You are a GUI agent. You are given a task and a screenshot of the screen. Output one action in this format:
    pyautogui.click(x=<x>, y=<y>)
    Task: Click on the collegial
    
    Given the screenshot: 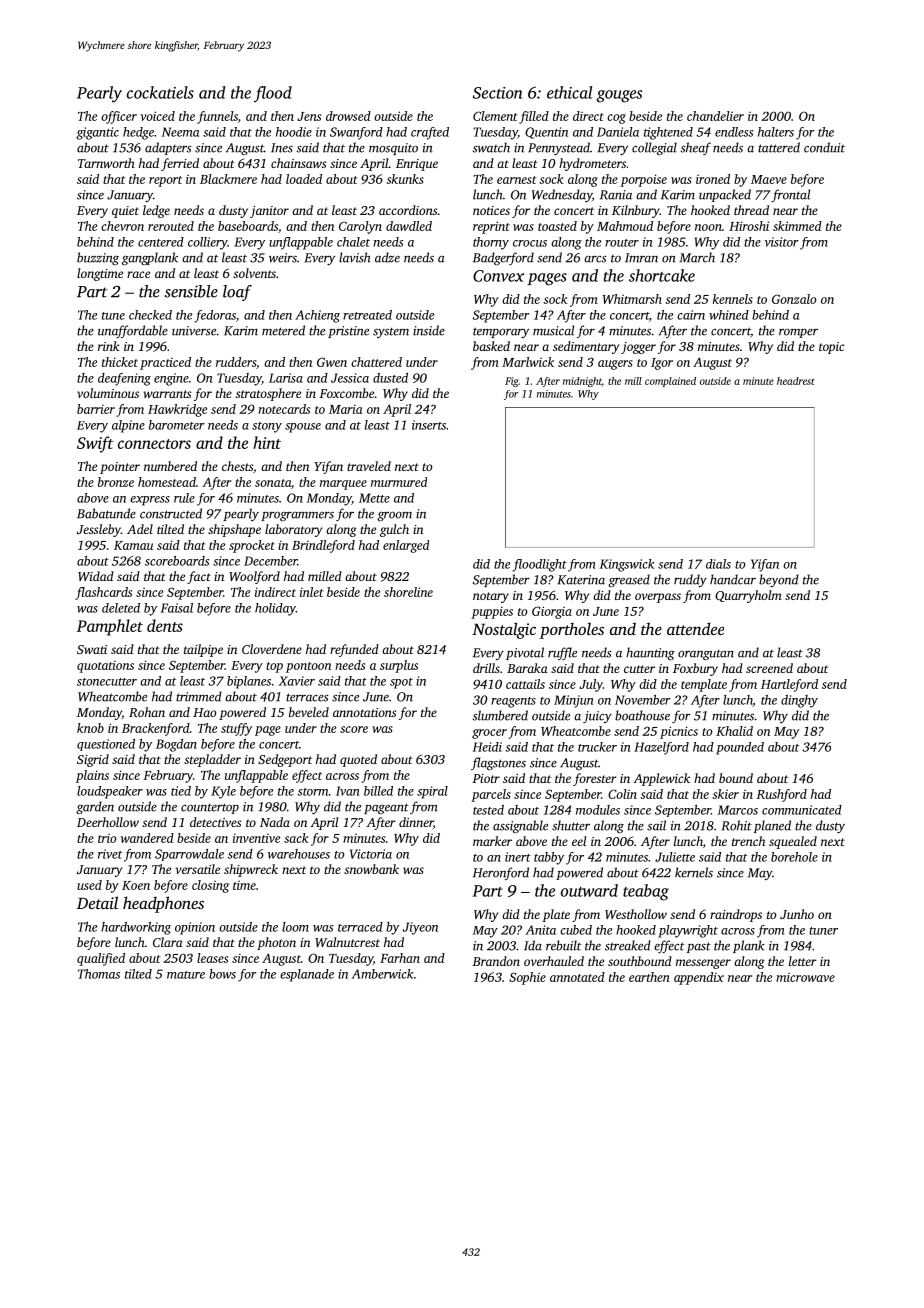 What is the action you would take?
    pyautogui.click(x=654, y=148)
